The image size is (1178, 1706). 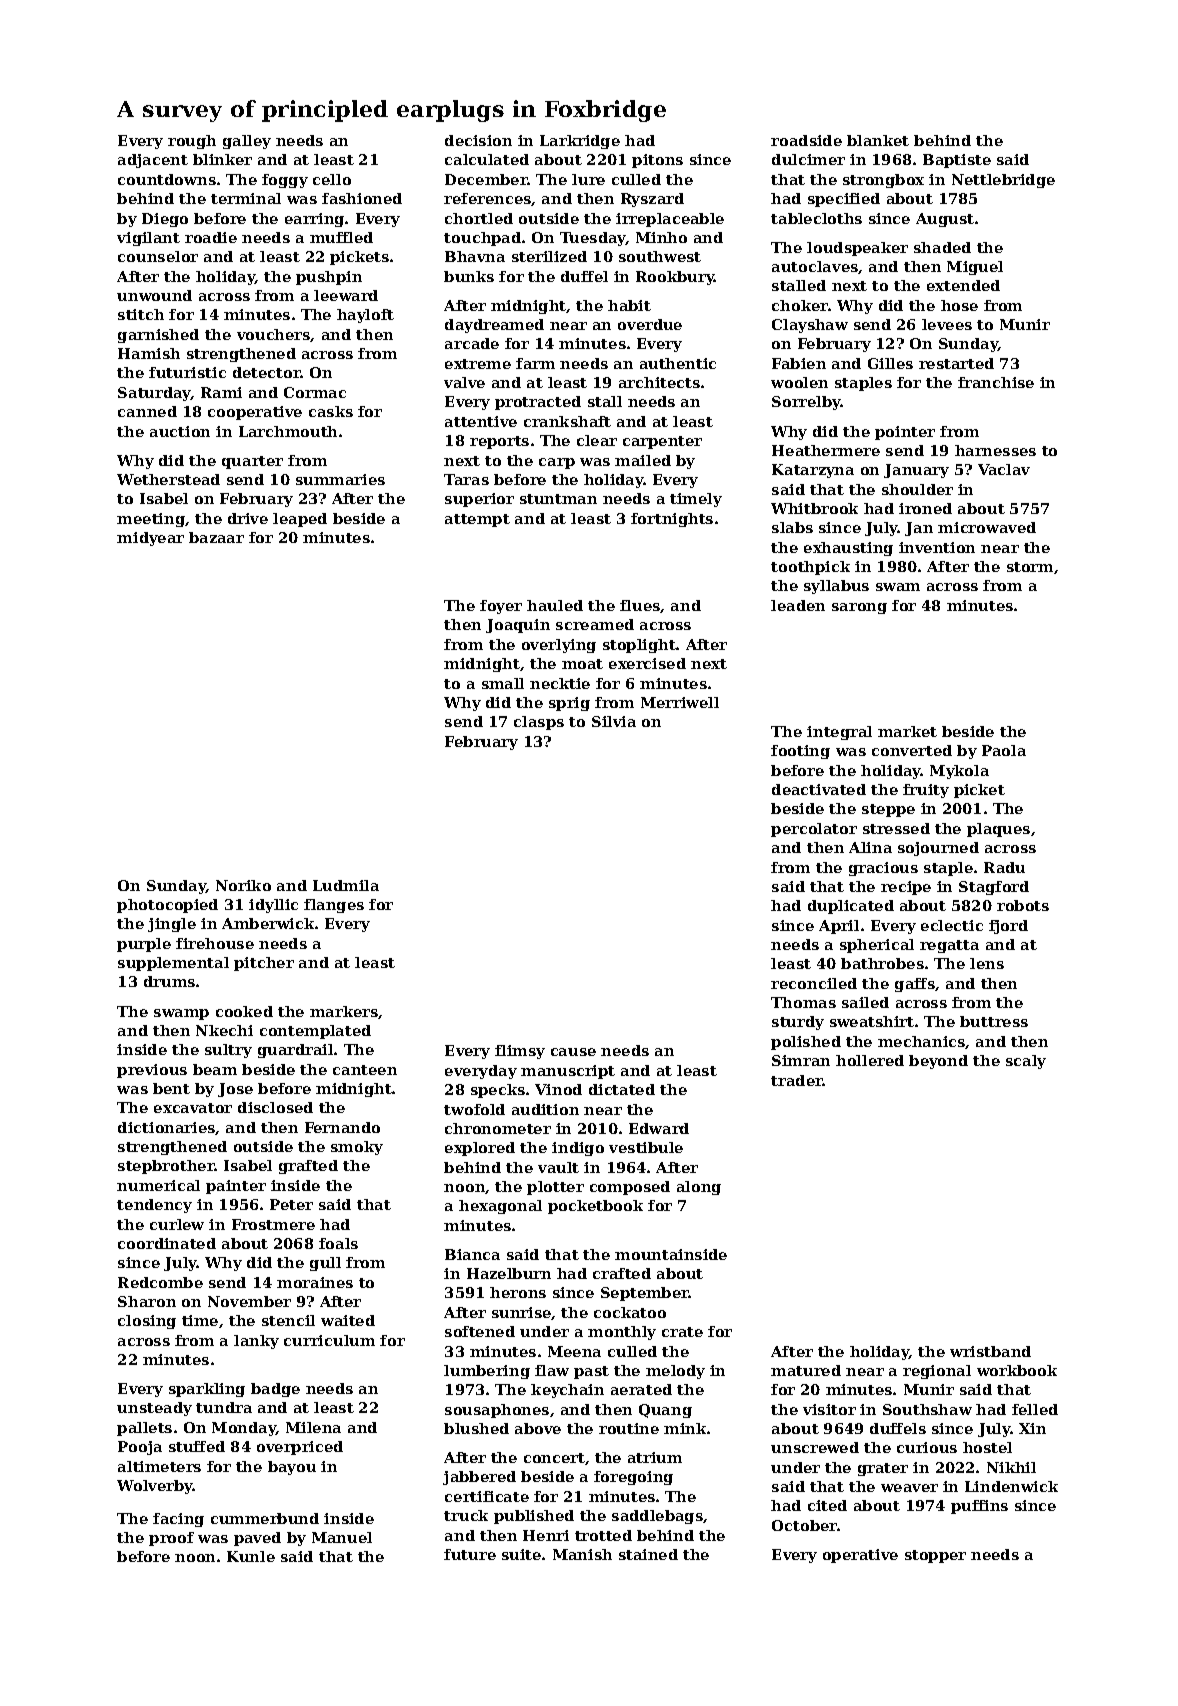 What do you see at coordinates (171, 1539) in the screenshot?
I see `proof` at bounding box center [171, 1539].
